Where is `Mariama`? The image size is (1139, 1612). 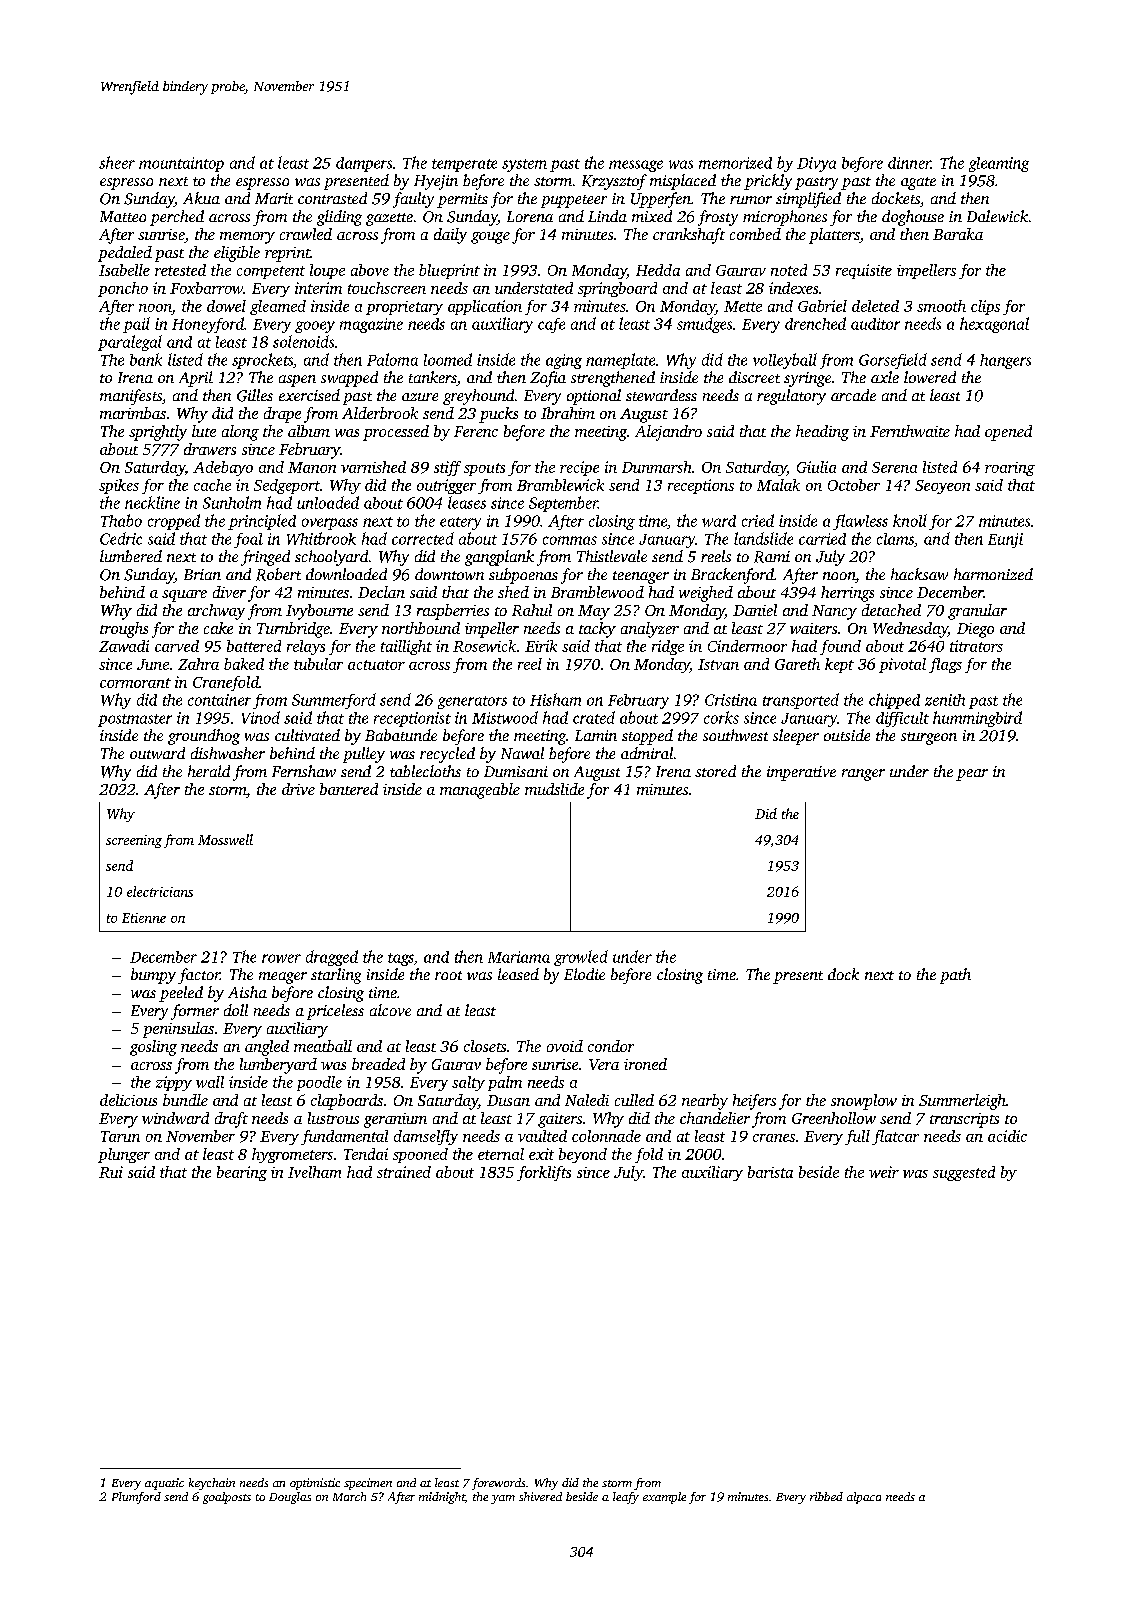 Mariama is located at coordinates (519, 957).
